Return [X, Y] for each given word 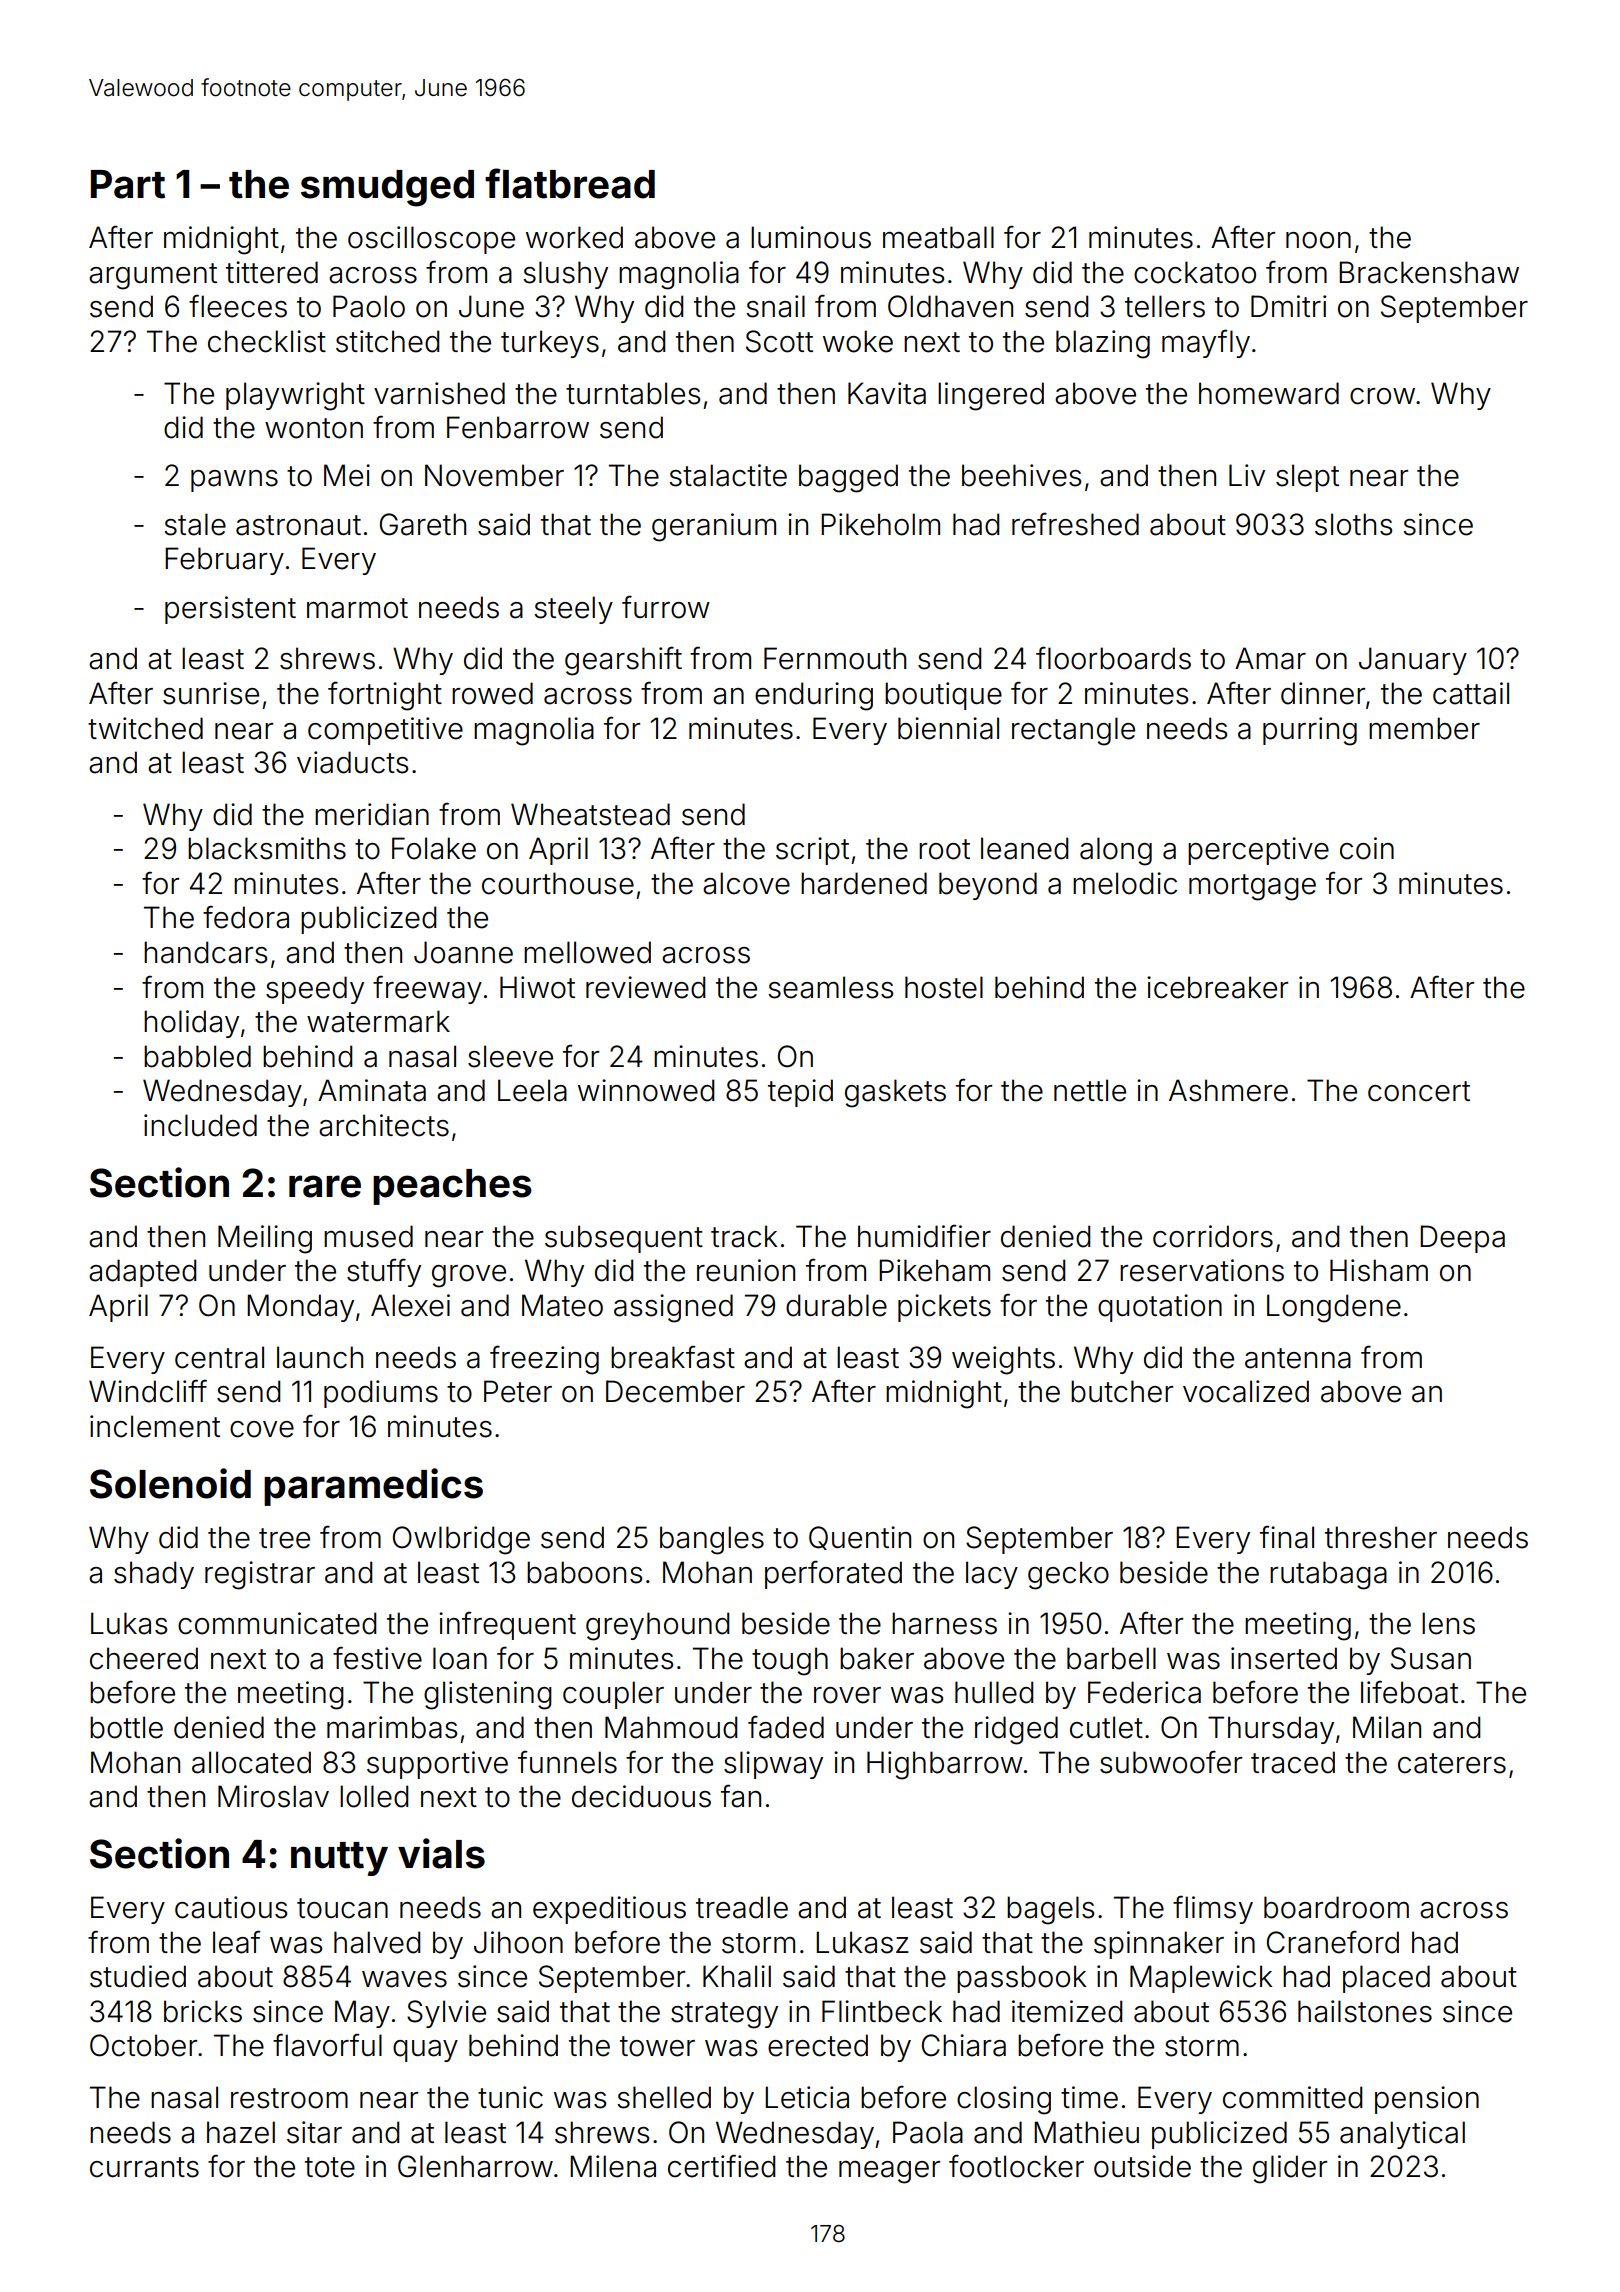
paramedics [373, 1487]
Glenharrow [475, 2166]
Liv [1247, 475]
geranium [714, 527]
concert [1419, 1091]
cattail [1471, 693]
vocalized [1246, 1391]
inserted [1284, 1658]
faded [786, 1727]
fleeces [238, 306]
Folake [434, 848]
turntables [633, 393]
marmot [357, 608]
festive [377, 1658]
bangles [712, 1540]
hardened [864, 883]
